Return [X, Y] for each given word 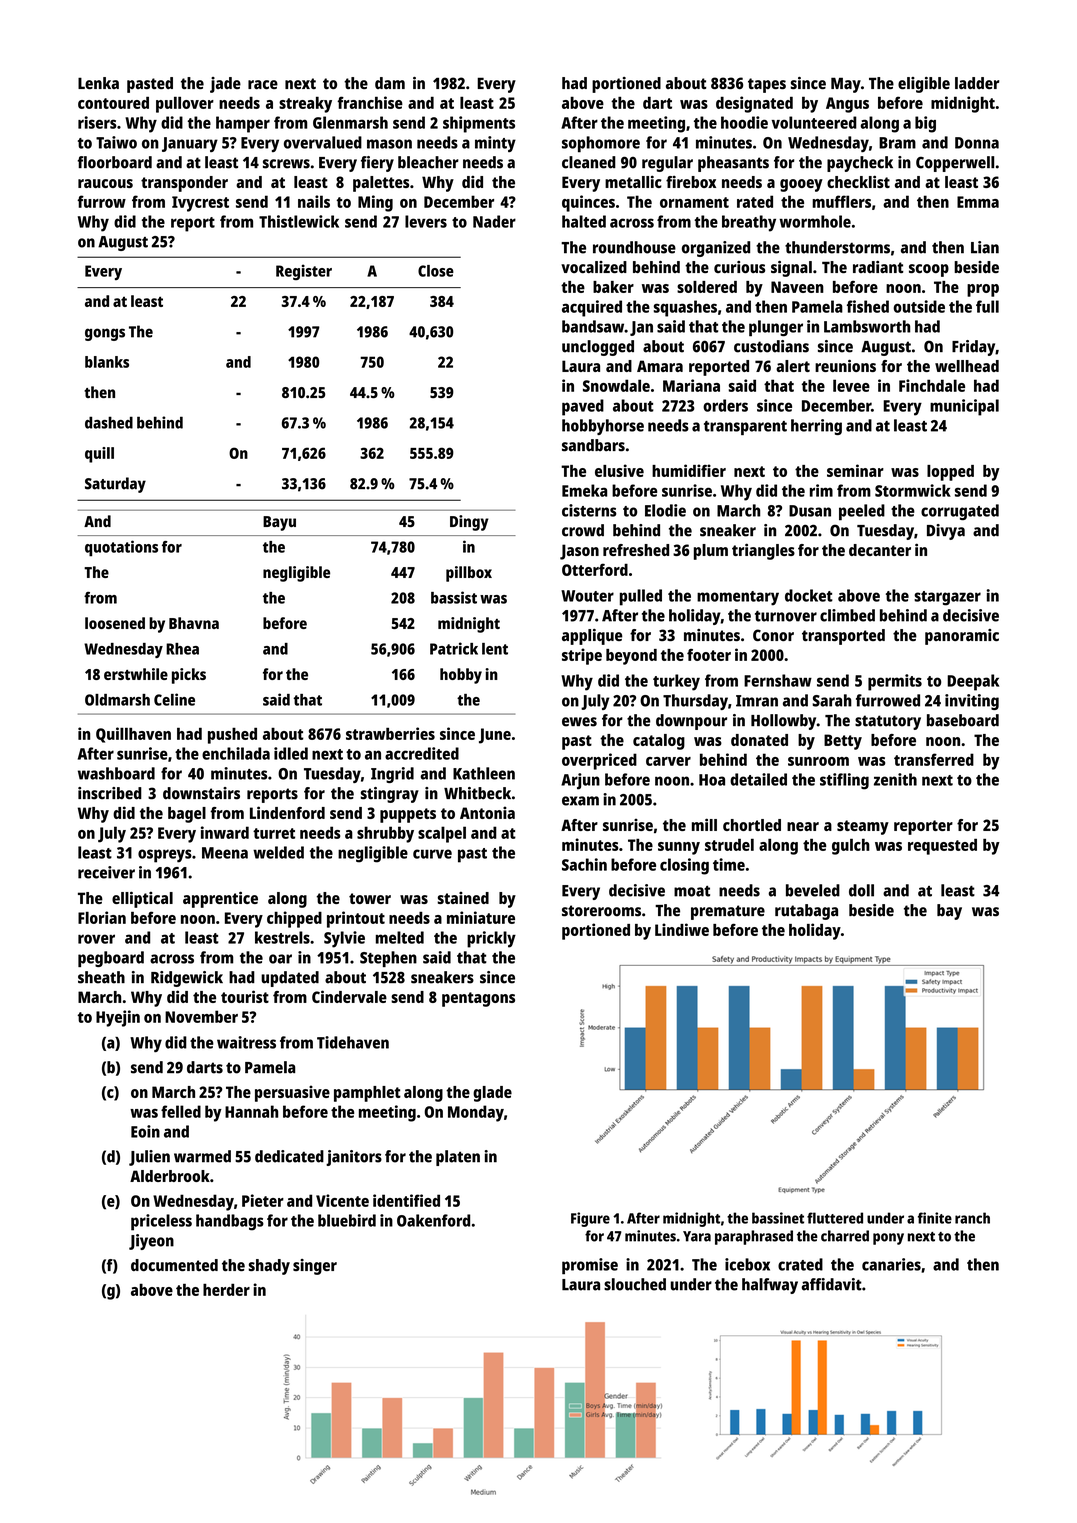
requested [942, 847]
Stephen [388, 959]
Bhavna [194, 623]
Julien [149, 1158]
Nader [494, 221]
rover [96, 939]
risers [97, 122]
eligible [924, 85]
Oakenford [433, 1220]
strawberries [390, 733]
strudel [729, 845]
